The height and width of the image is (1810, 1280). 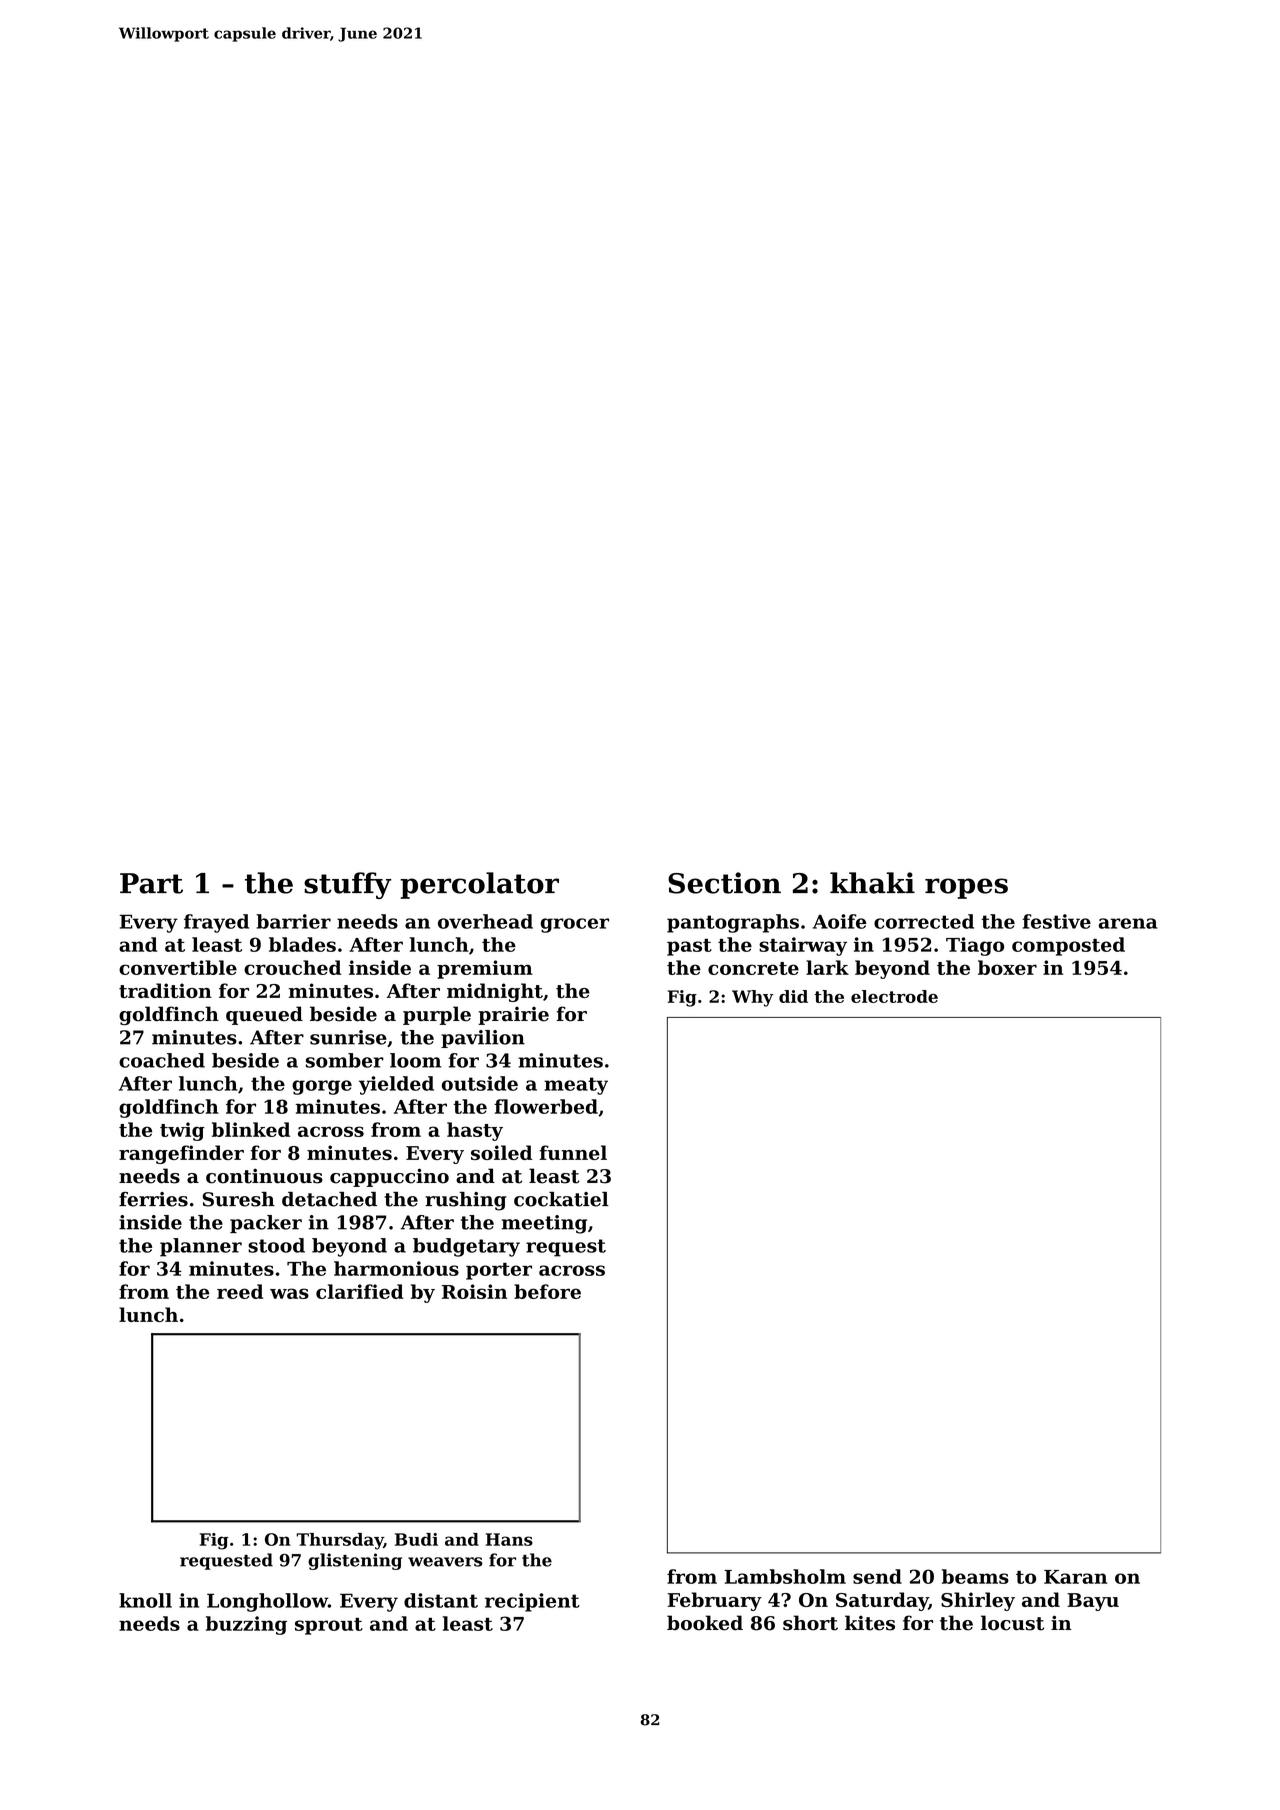 I want to click on Part, so click(x=151, y=883).
